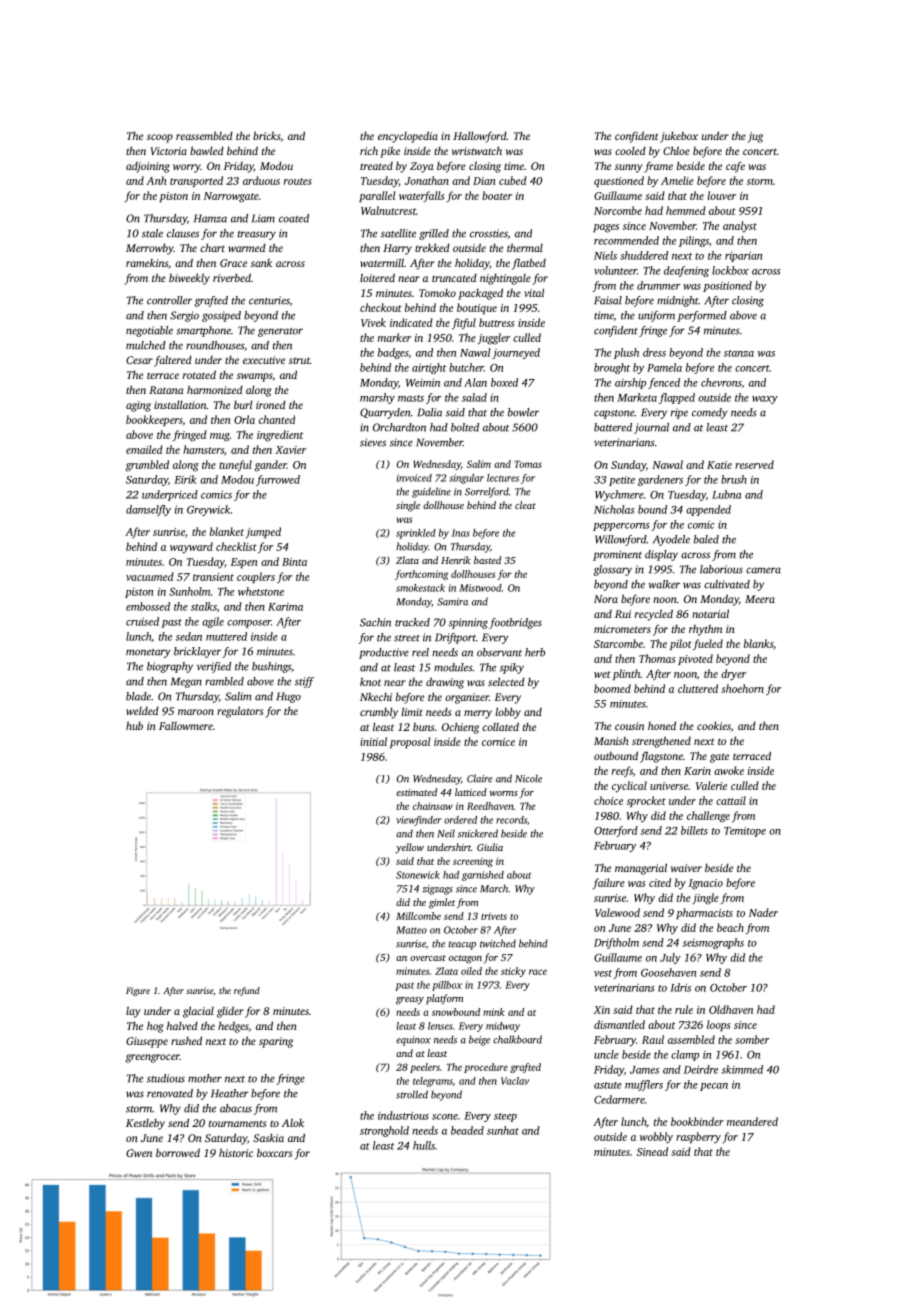 Image resolution: width=908 pixels, height=1316 pixels. What do you see at coordinates (145, 1124) in the screenshot?
I see `Kestleby` at bounding box center [145, 1124].
